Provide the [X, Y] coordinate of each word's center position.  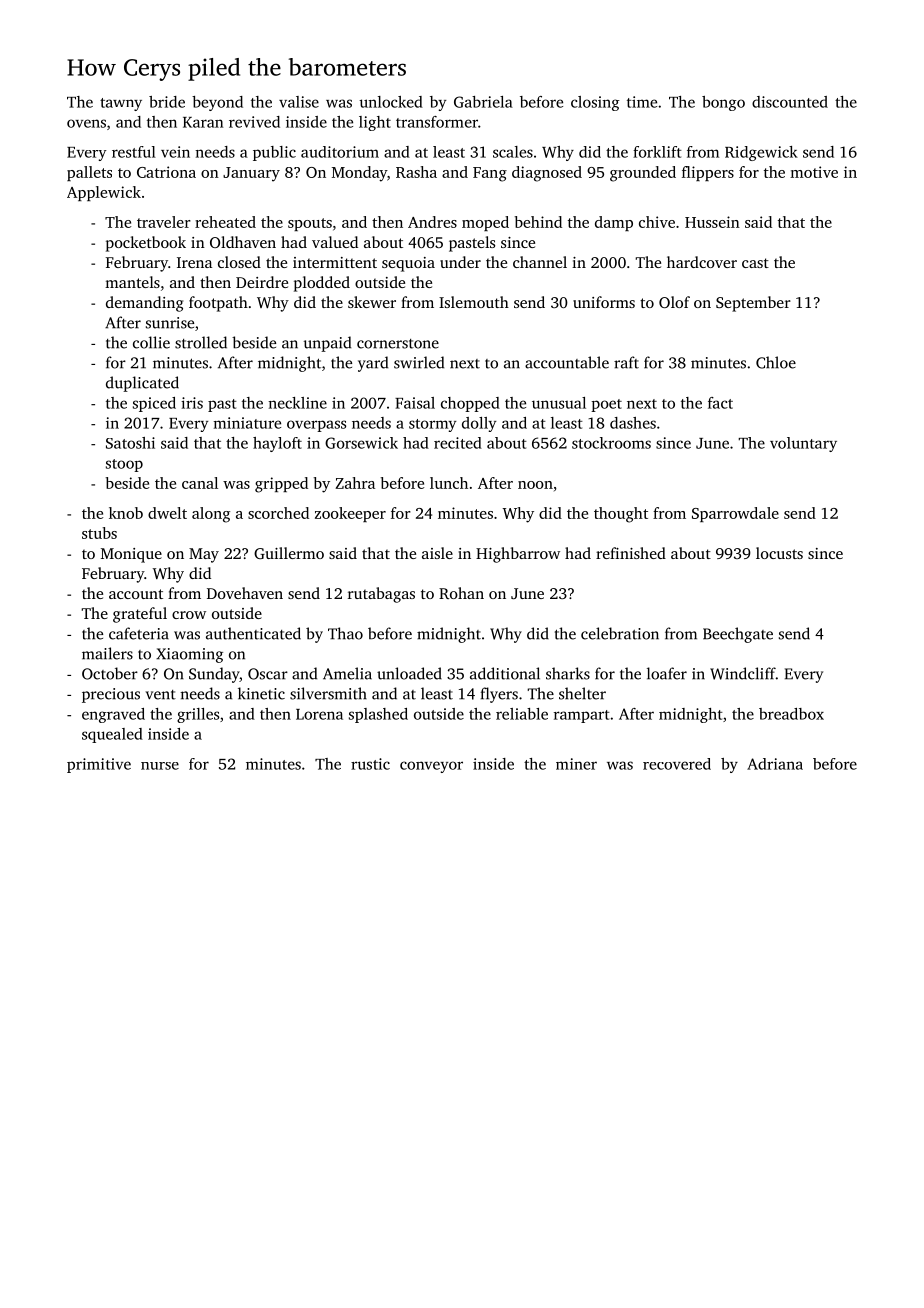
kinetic [261, 693]
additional [505, 673]
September [753, 304]
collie [151, 342]
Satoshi [130, 443]
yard [373, 364]
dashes [633, 423]
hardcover [702, 262]
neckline [297, 403]
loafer [667, 673]
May [204, 555]
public [274, 153]
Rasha [416, 172]
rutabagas [381, 595]
